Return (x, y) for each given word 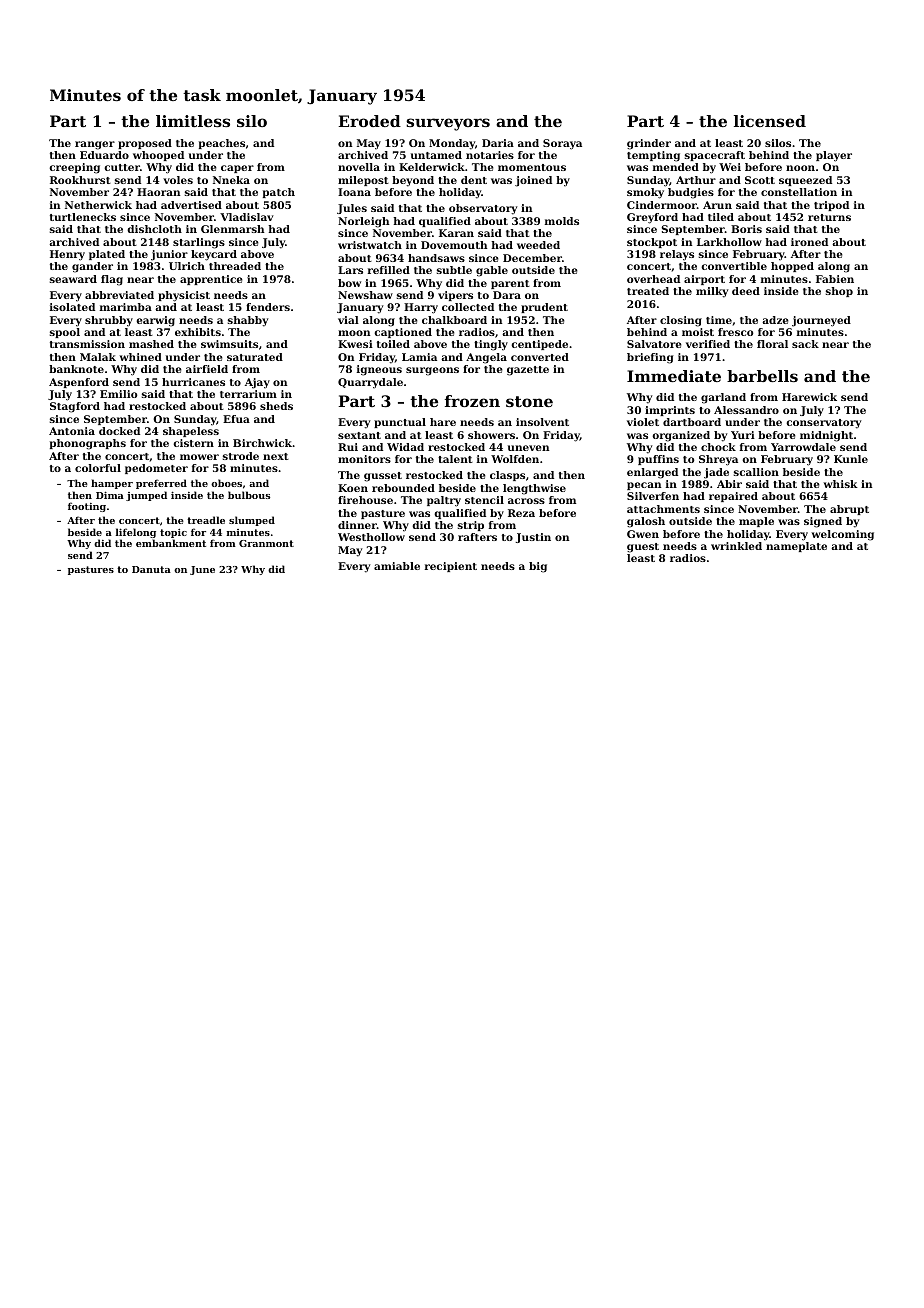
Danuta (151, 569)
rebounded (403, 488)
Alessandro (746, 410)
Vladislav (247, 217)
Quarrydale (370, 383)
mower (199, 457)
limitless (193, 121)
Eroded (370, 121)
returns (829, 217)
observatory (483, 209)
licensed (770, 121)
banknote (76, 369)
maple (756, 522)
